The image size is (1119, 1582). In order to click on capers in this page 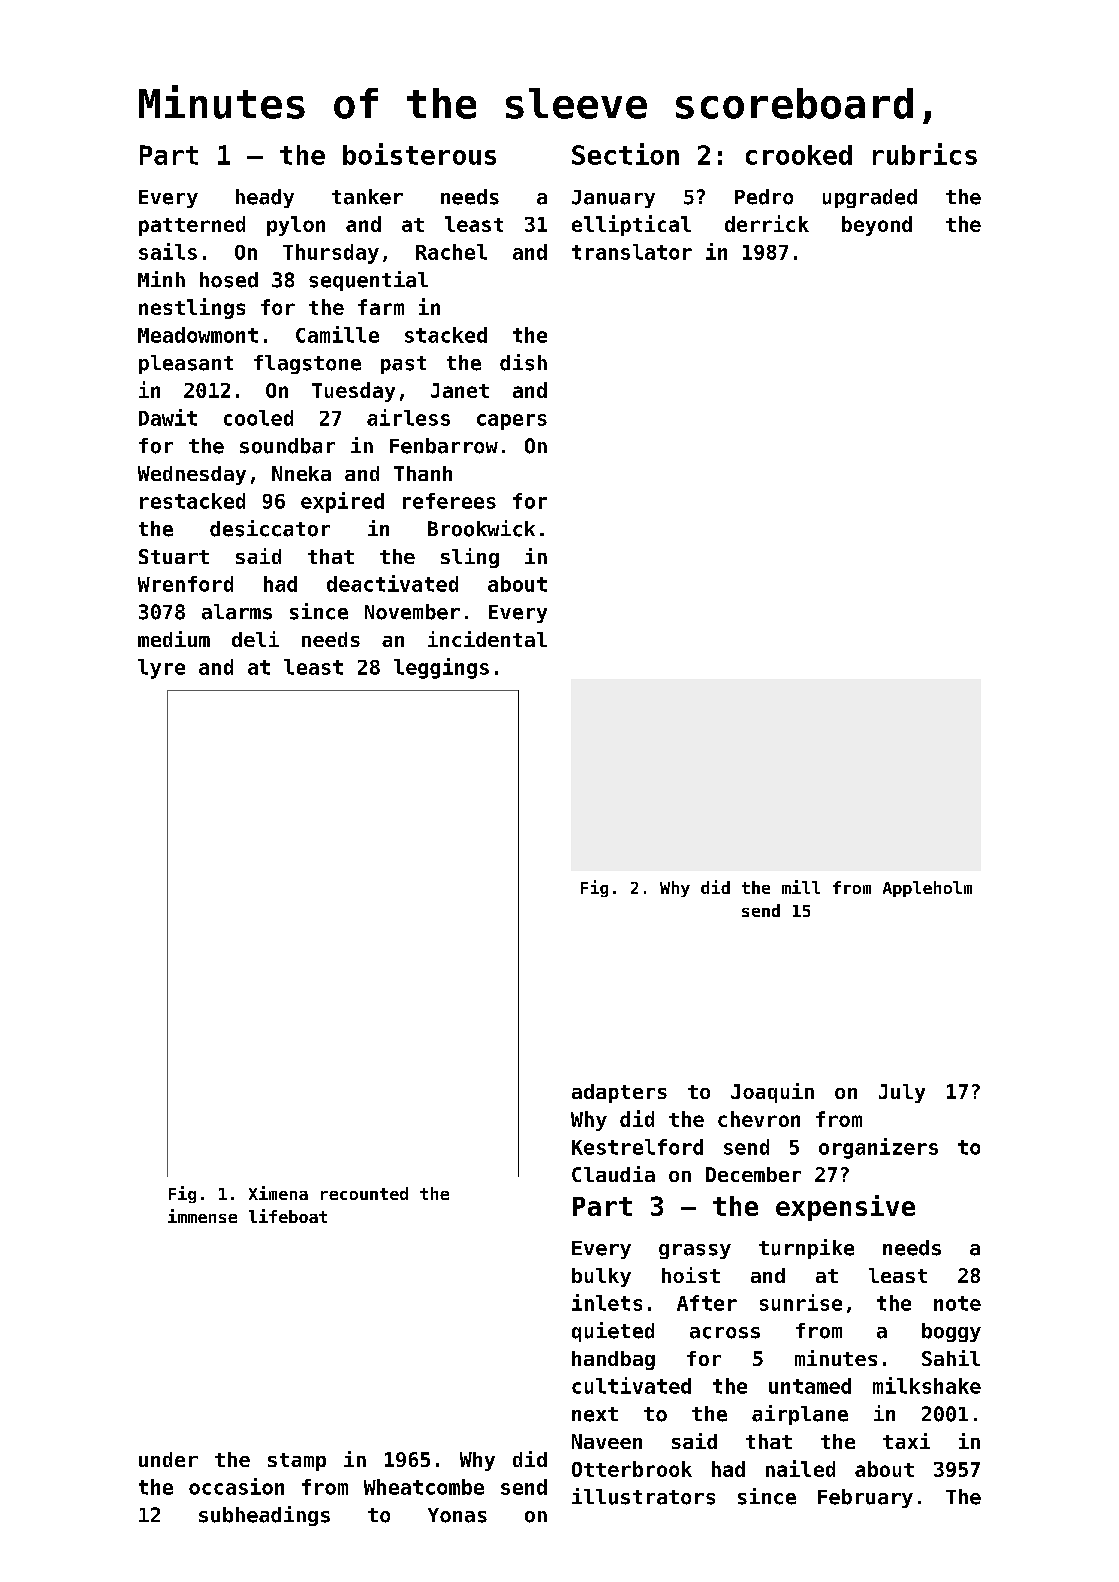, I will do `click(512, 422)`.
